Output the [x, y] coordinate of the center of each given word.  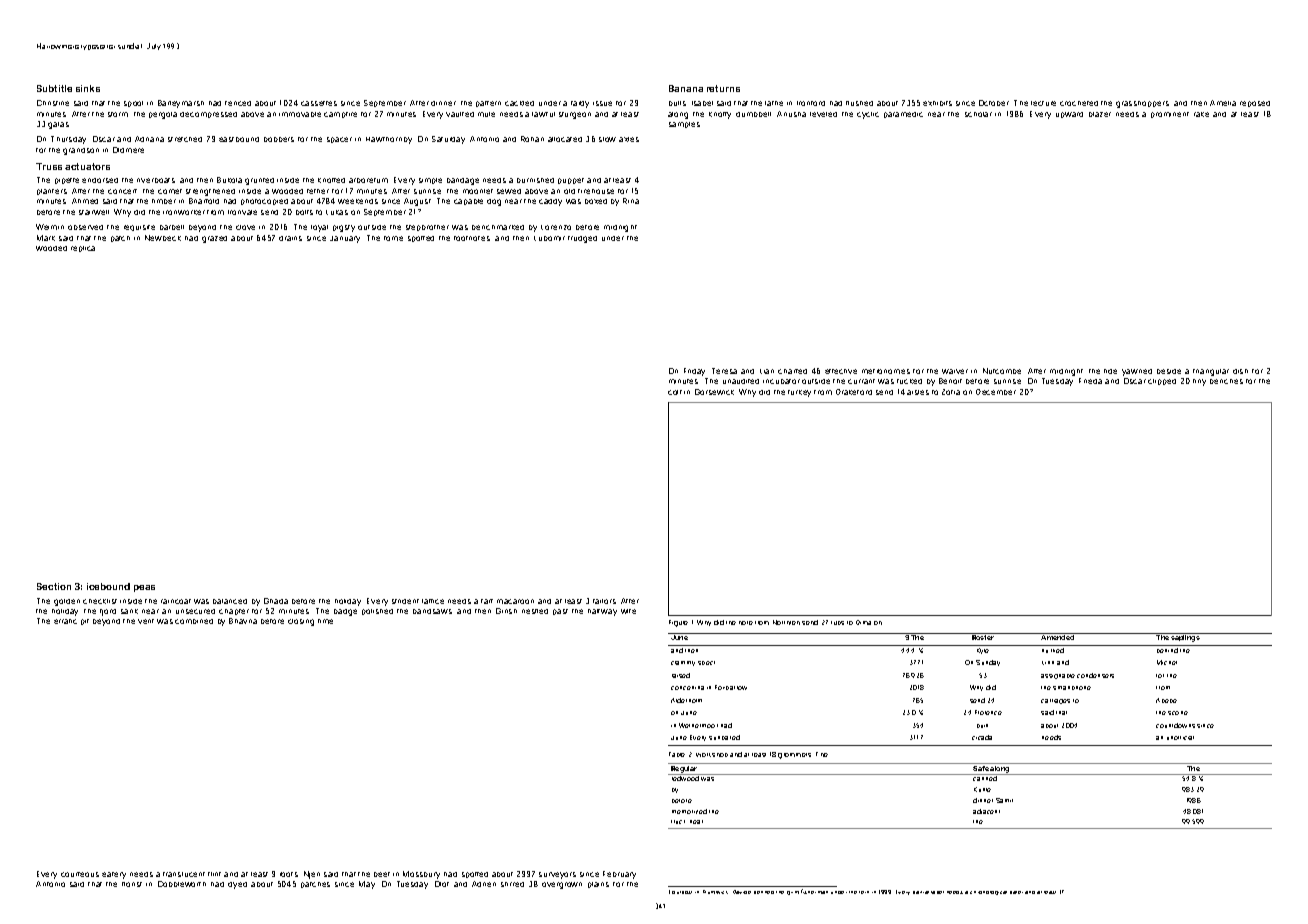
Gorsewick [714, 392]
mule [486, 114]
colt [675, 392]
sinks [88, 88]
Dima [863, 622]
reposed [1255, 104]
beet [382, 874]
